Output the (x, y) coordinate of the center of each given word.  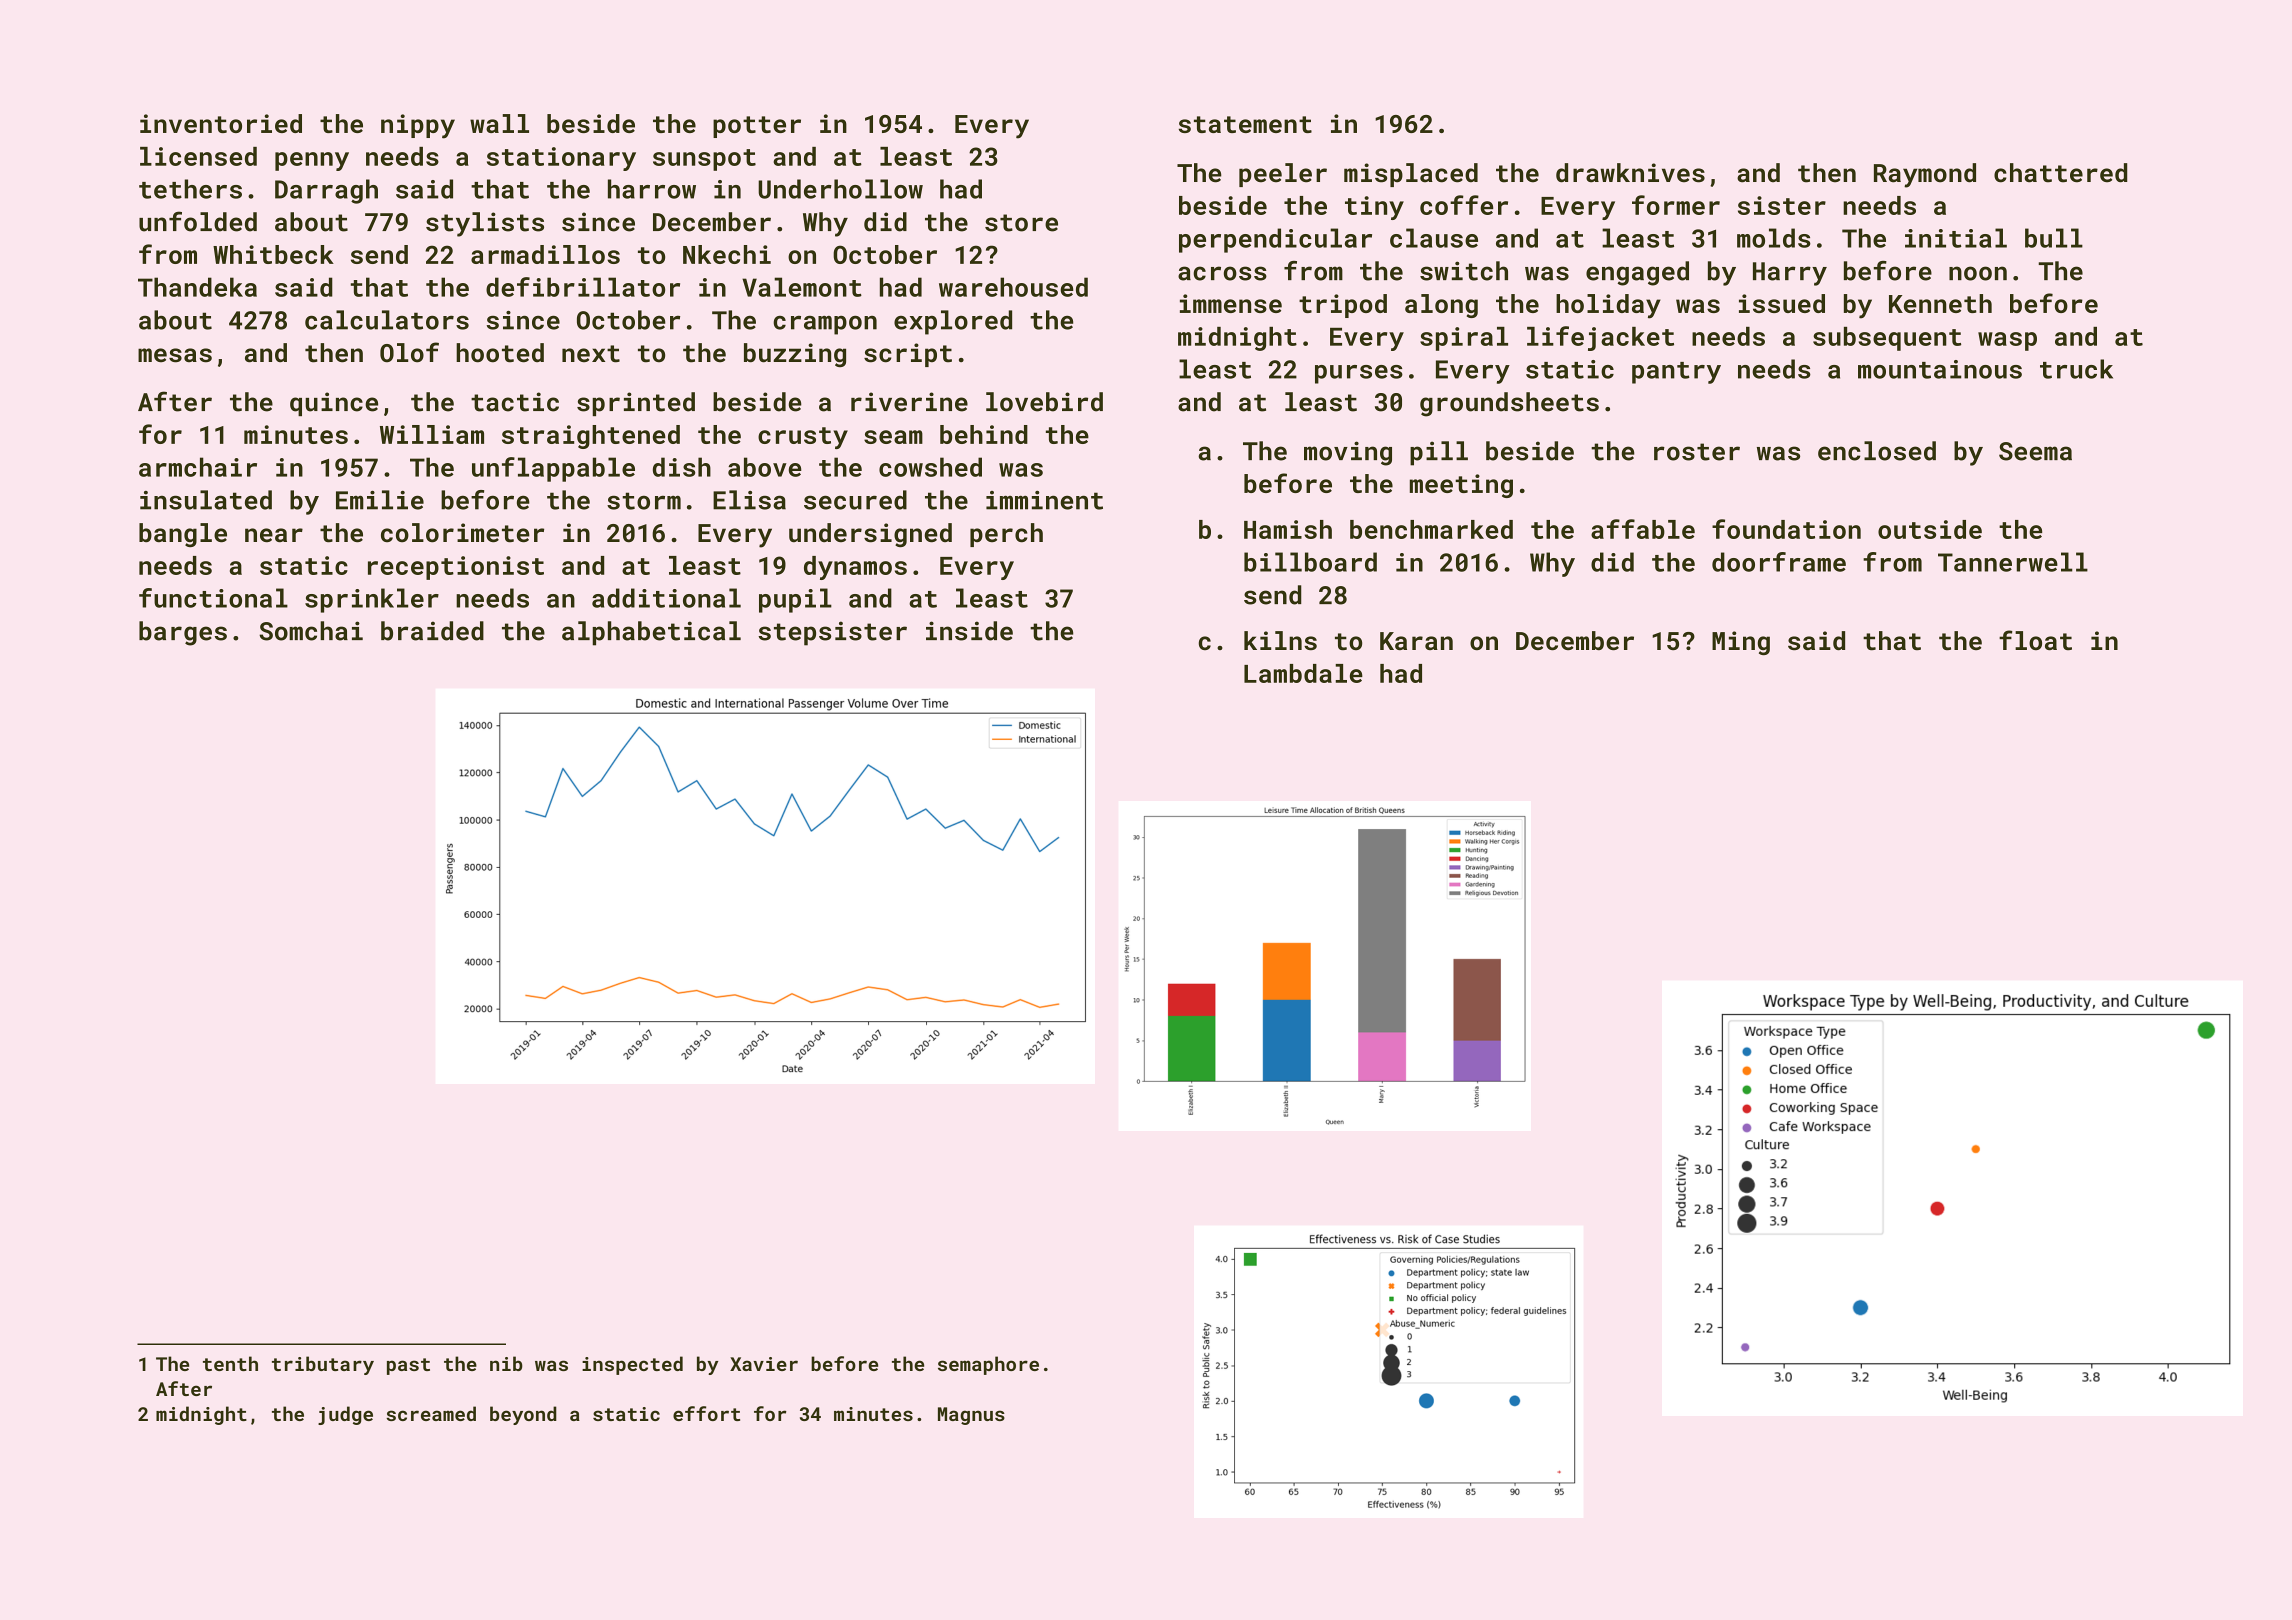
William (432, 434)
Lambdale (1303, 673)
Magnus (971, 1416)
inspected (632, 1365)
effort (706, 1413)
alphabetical (651, 633)
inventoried (221, 123)
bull (2054, 238)
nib (506, 1363)
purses (1359, 374)
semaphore (988, 1365)
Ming (1741, 643)
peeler (1283, 175)
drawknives (1630, 173)
